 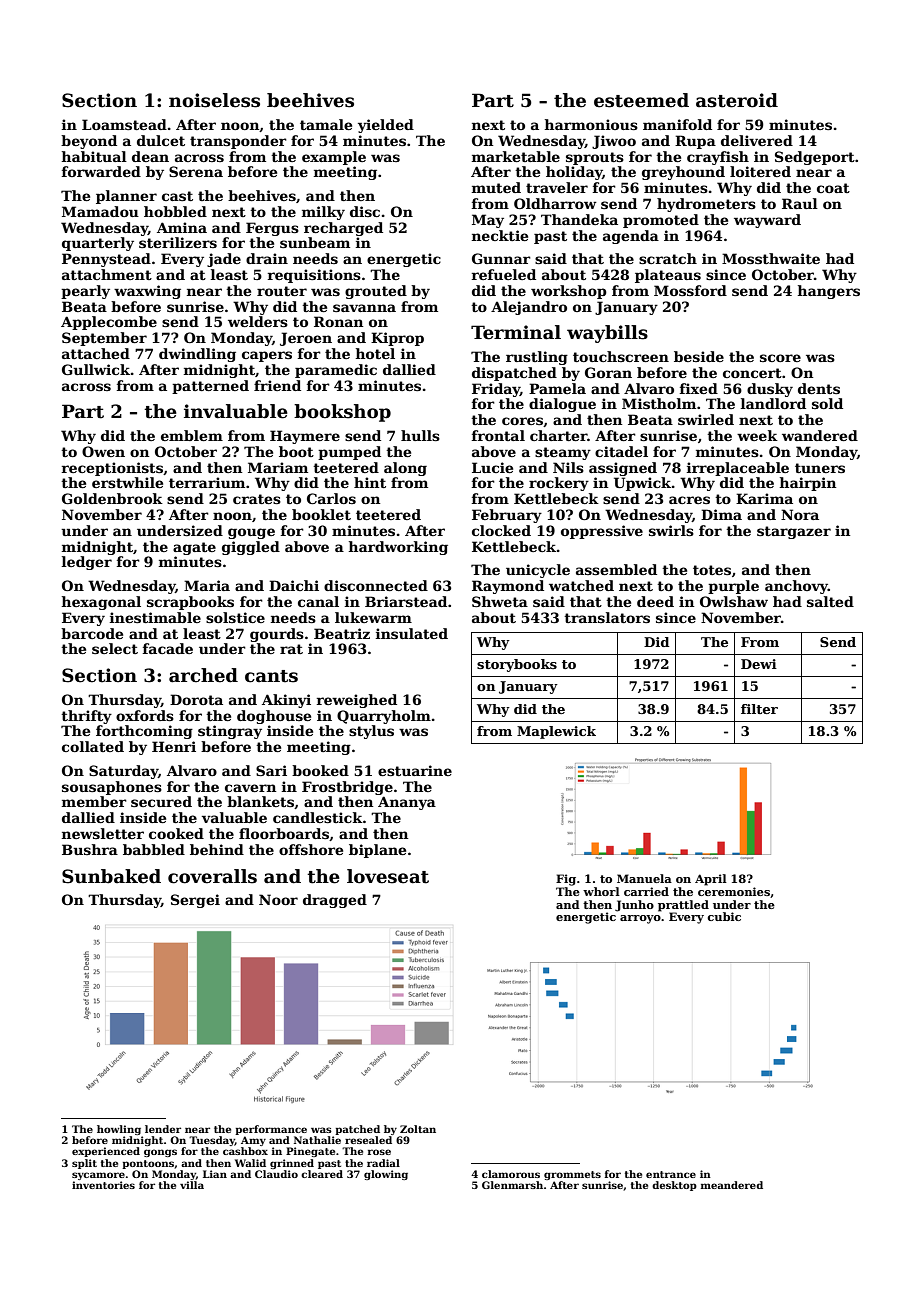 What do you see at coordinates (322, 1174) in the screenshot?
I see `cleared` at bounding box center [322, 1174].
